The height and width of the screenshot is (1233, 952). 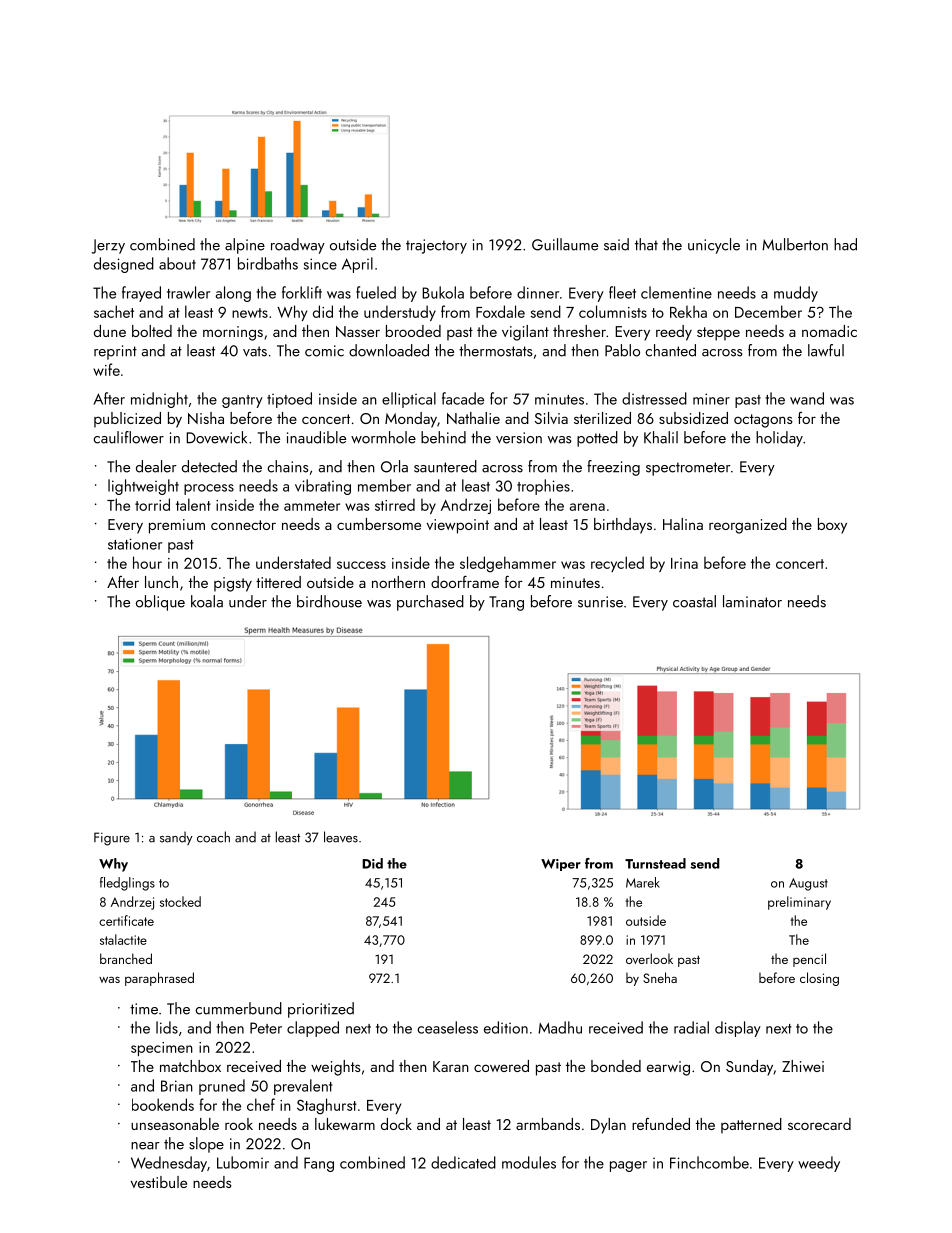 I want to click on purchased, so click(x=430, y=603).
